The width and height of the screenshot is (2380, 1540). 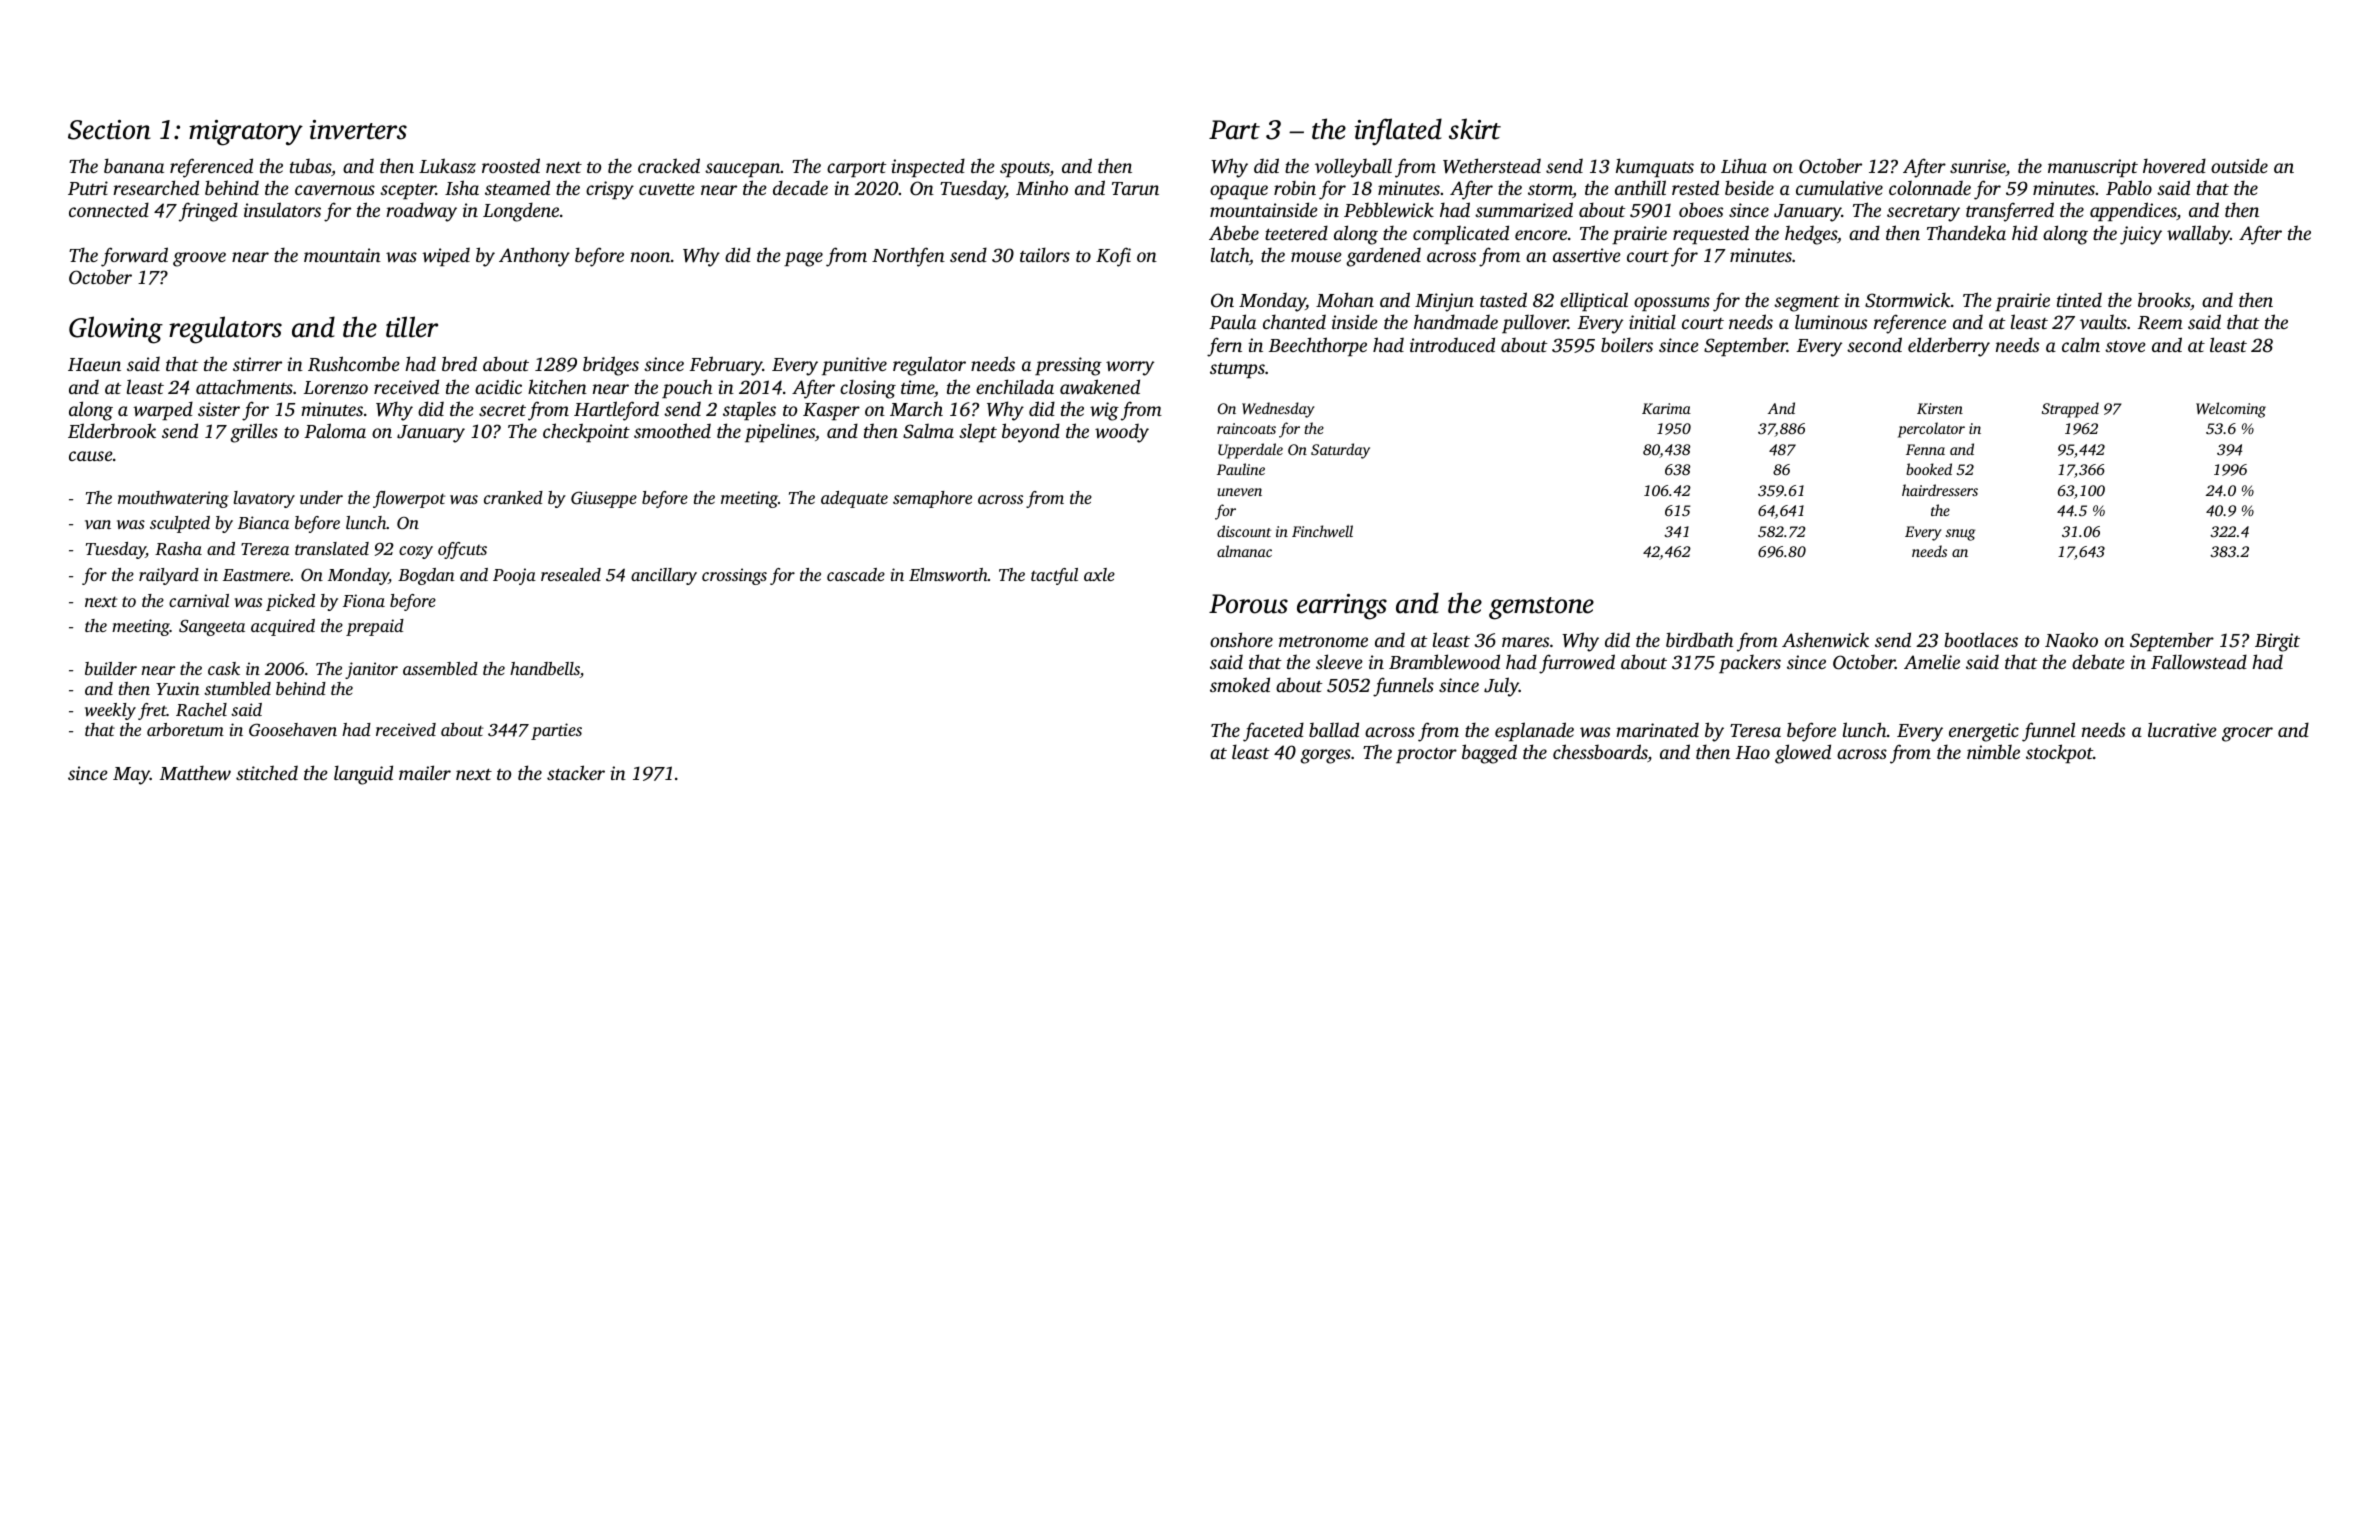 I want to click on Rasha, so click(x=178, y=549).
